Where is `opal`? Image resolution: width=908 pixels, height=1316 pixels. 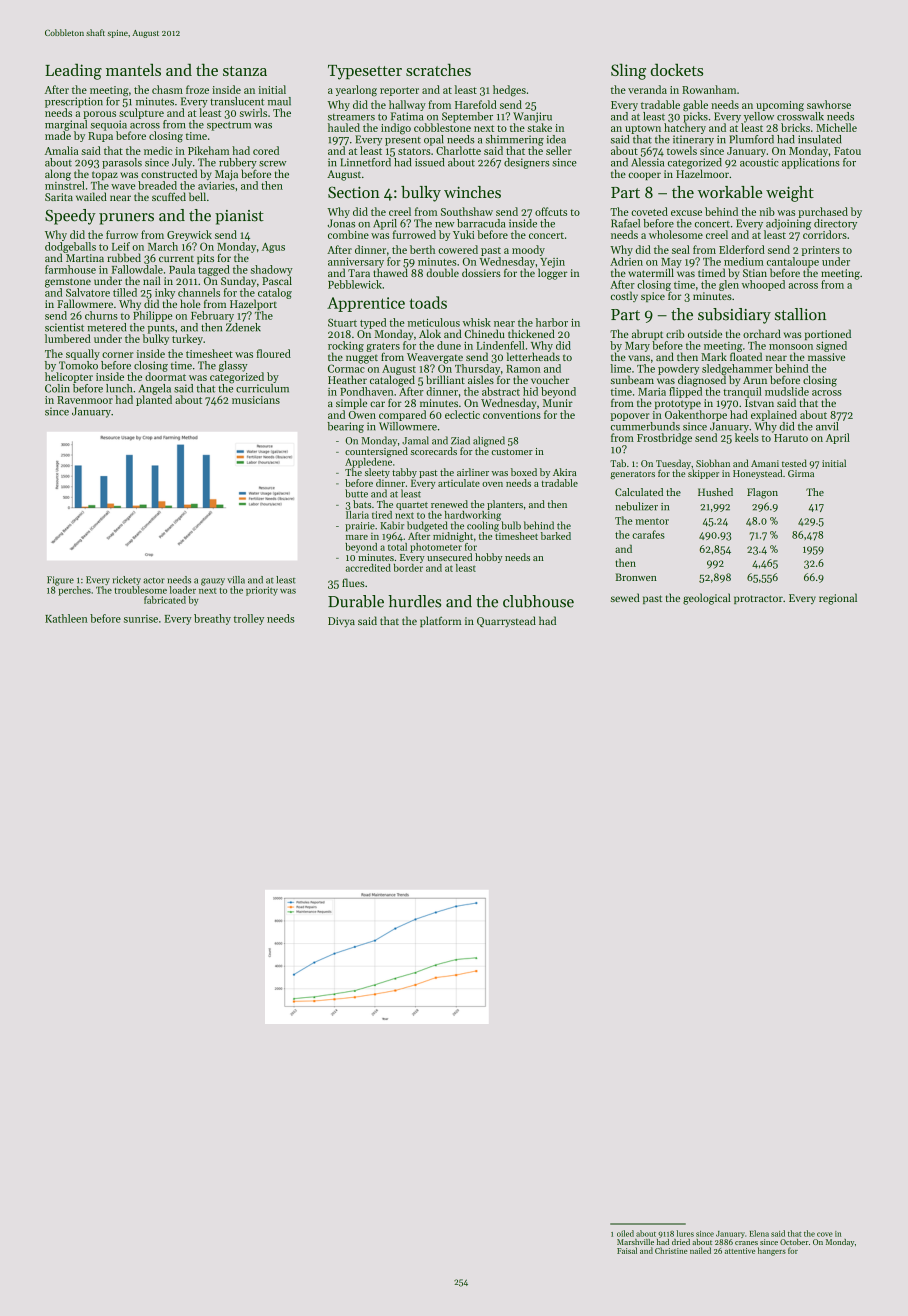 opal is located at coordinates (434, 140).
